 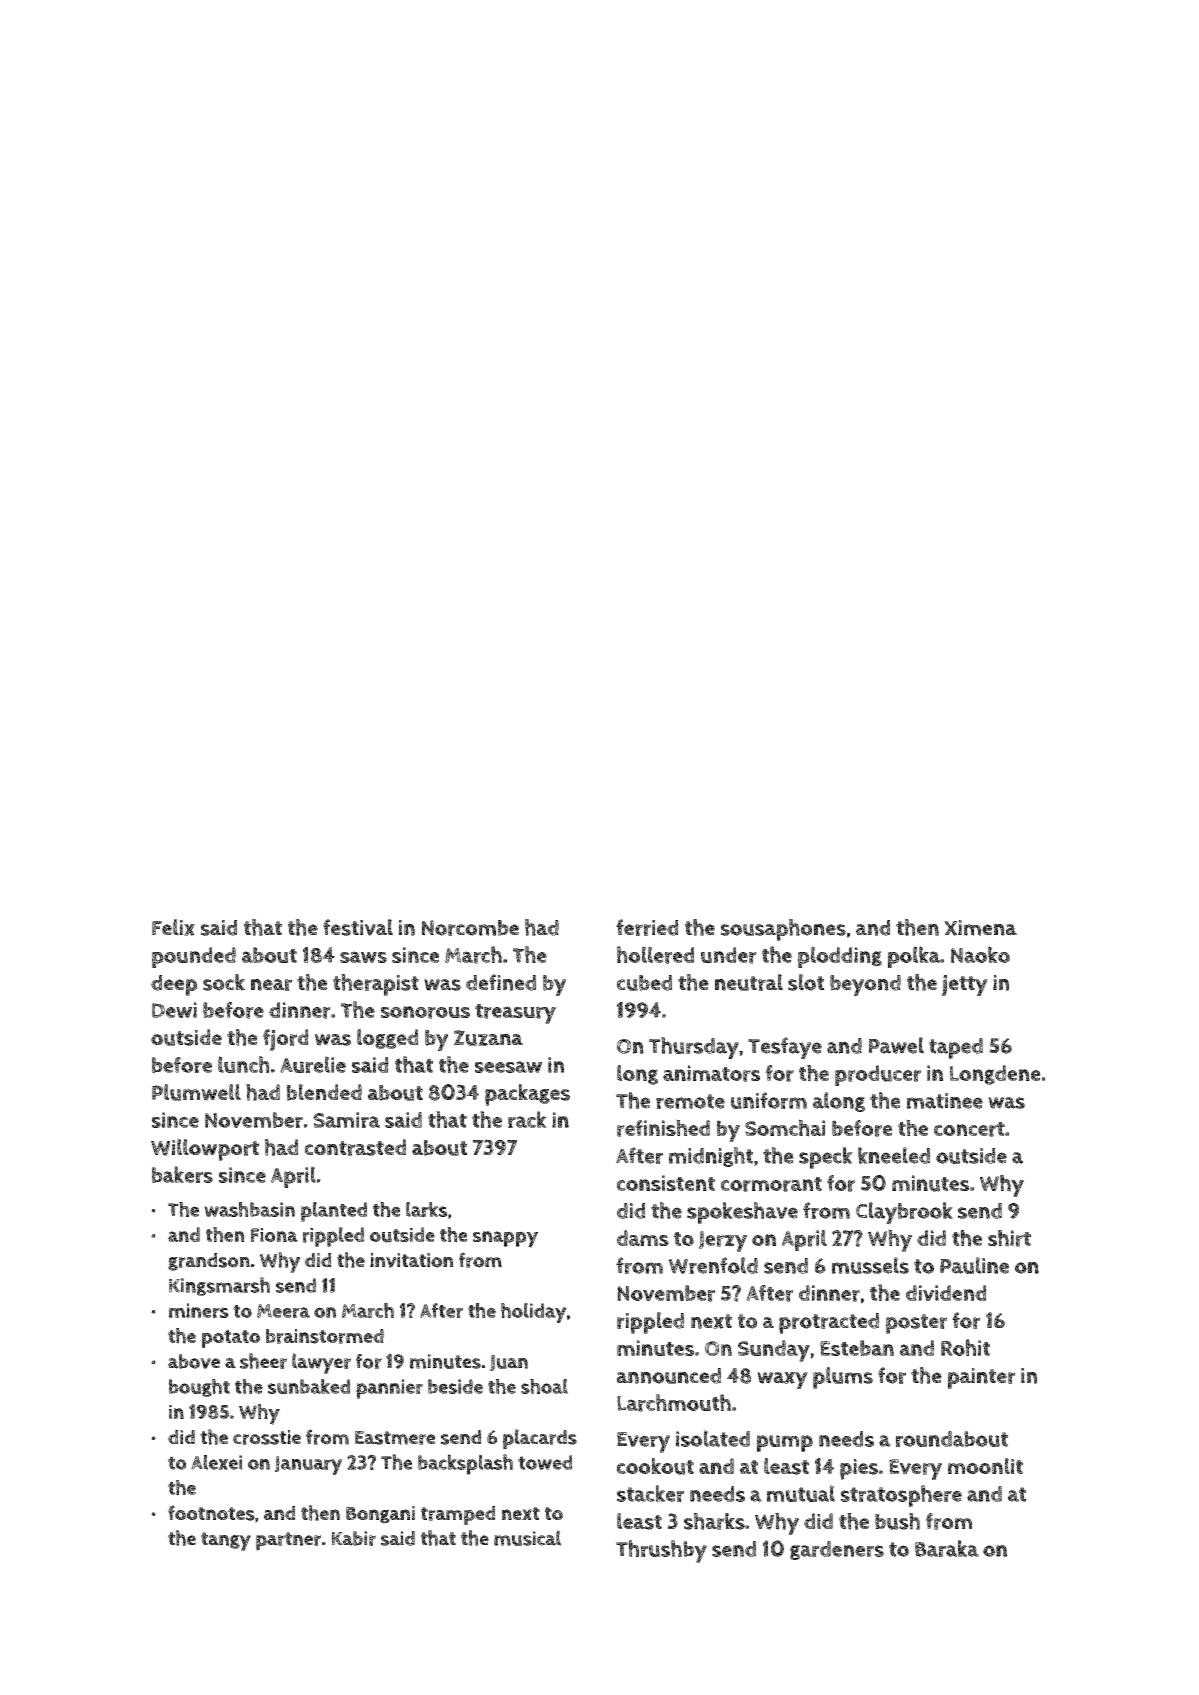 I want to click on blended, so click(x=324, y=1092).
